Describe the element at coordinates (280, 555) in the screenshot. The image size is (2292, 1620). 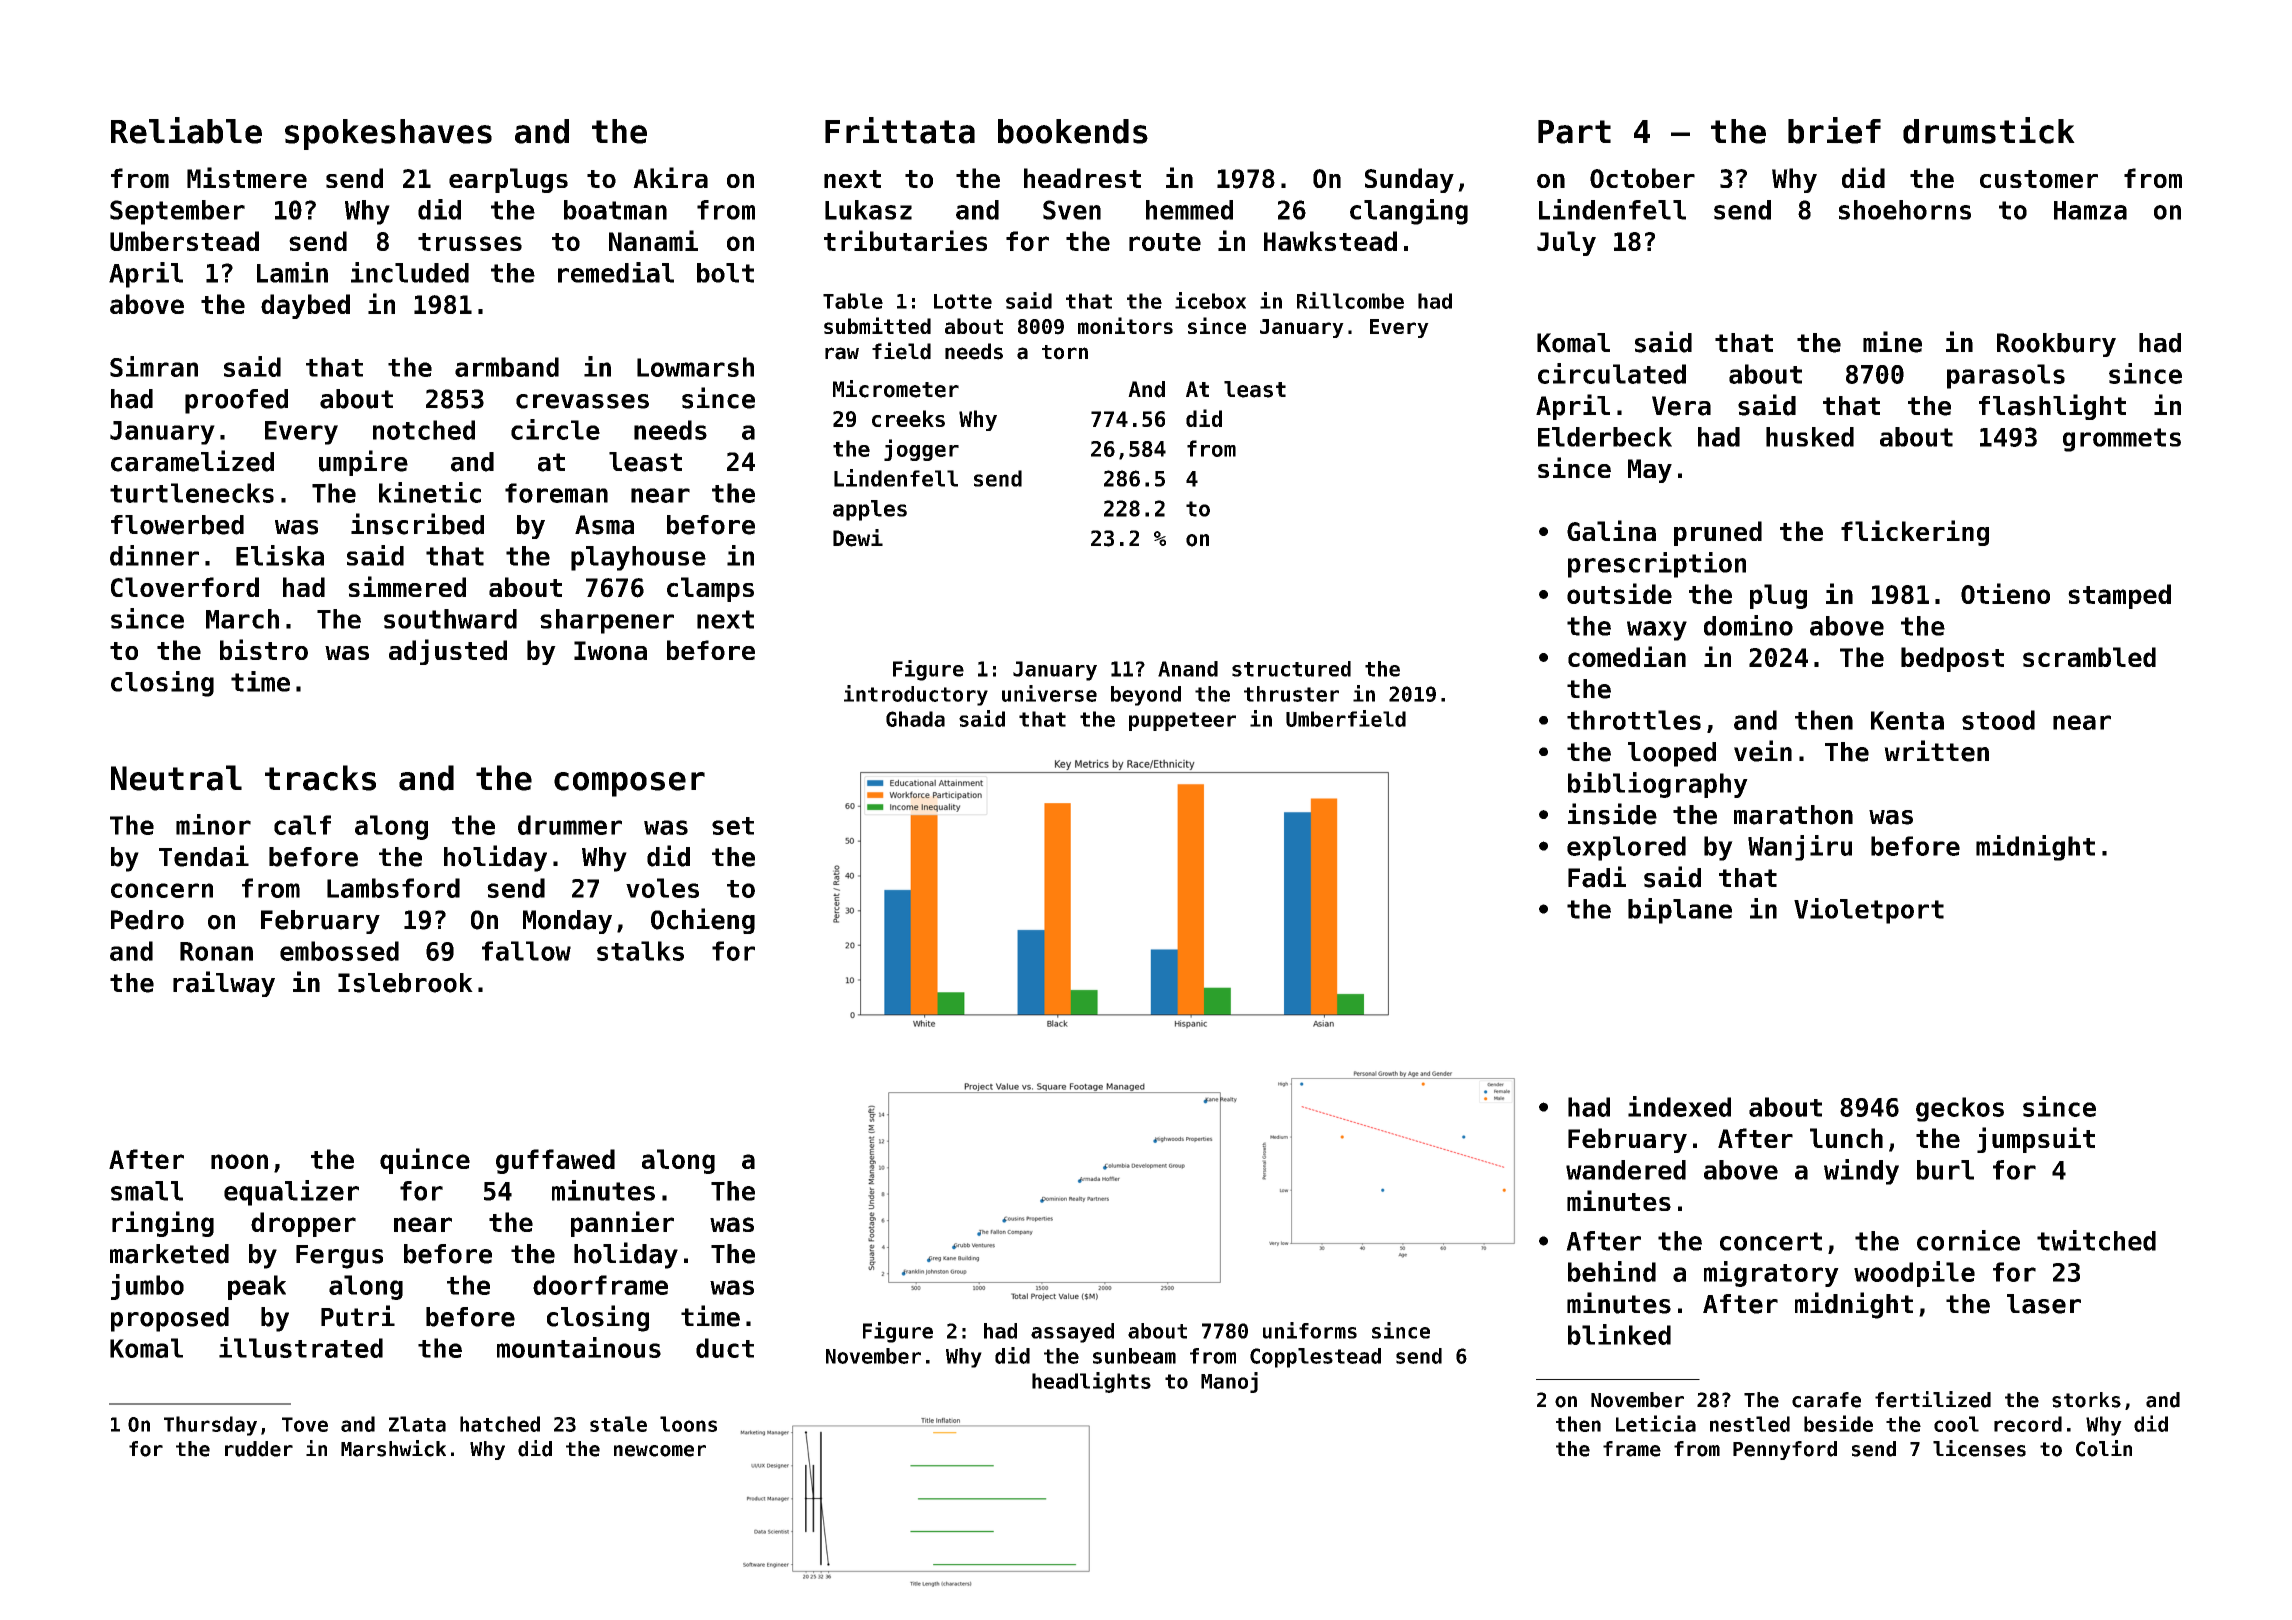
I see `Eliska` at that location.
